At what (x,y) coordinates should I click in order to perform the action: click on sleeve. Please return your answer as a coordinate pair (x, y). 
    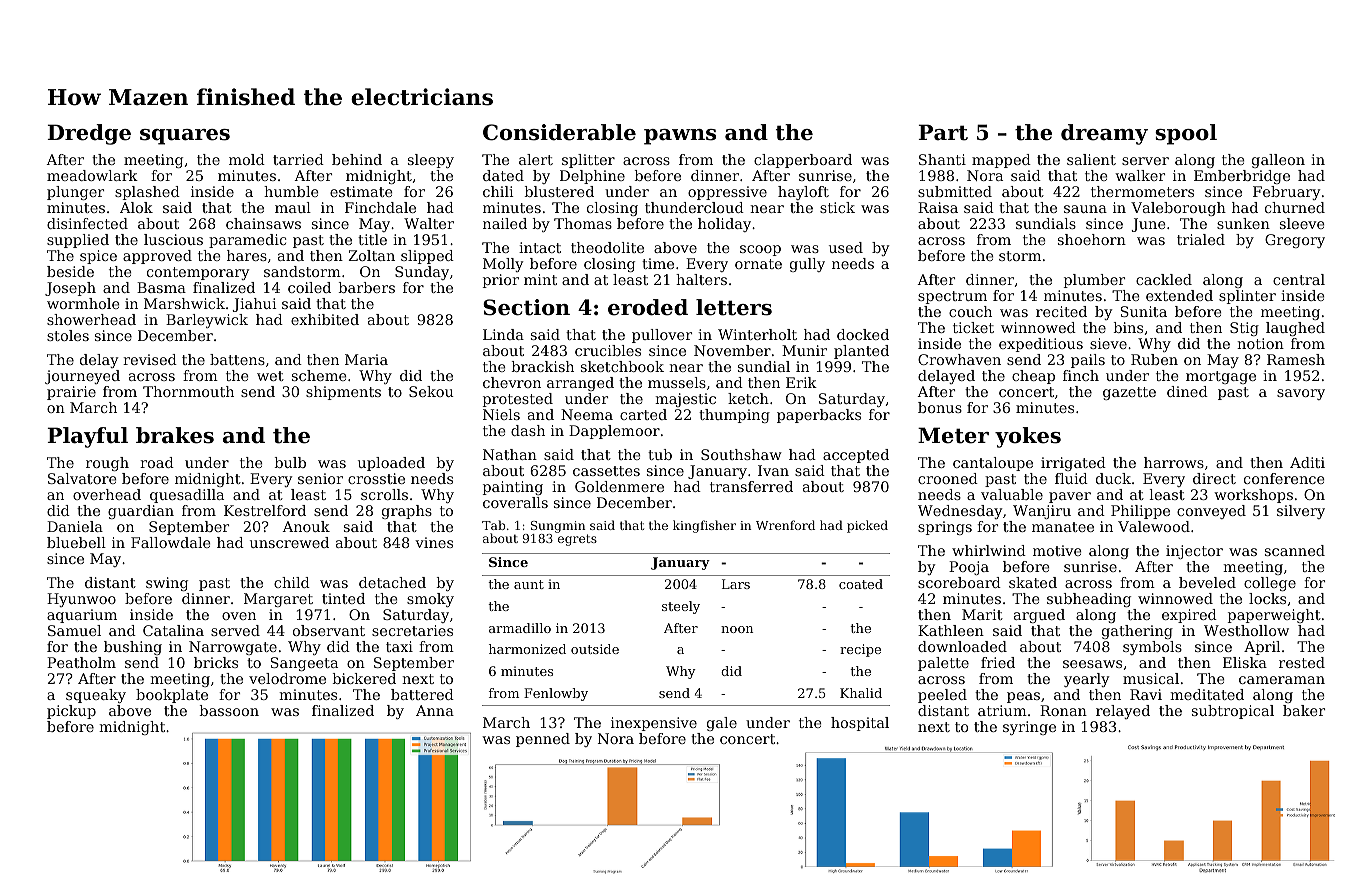
    Looking at the image, I should click on (1302, 223).
